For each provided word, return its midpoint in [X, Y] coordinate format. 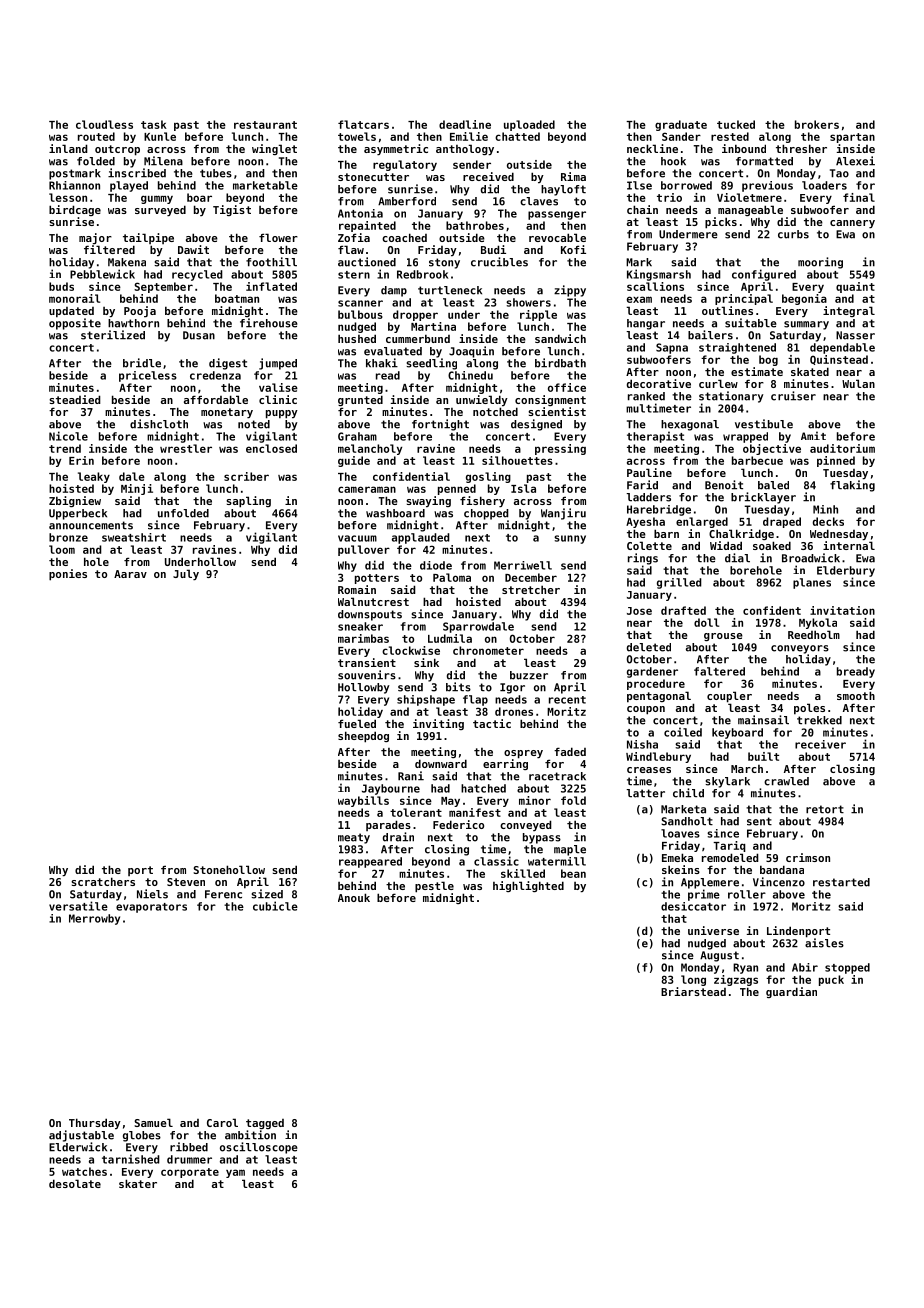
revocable [557, 237]
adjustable [81, 1136]
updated [71, 312]
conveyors [800, 649]
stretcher [531, 589]
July [186, 574]
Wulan [858, 383]
